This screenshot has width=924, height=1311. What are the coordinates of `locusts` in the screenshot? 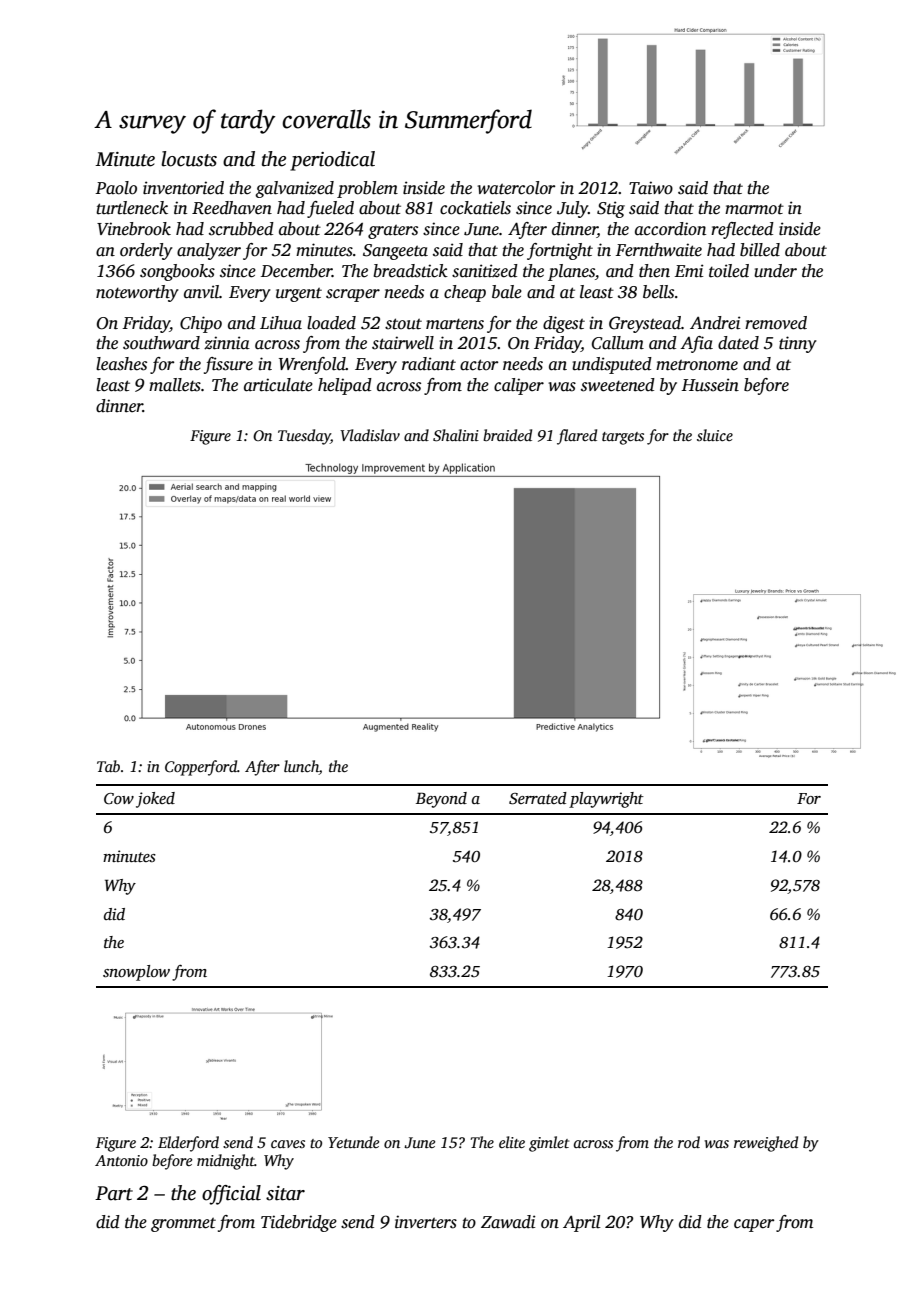 It's located at (189, 159).
